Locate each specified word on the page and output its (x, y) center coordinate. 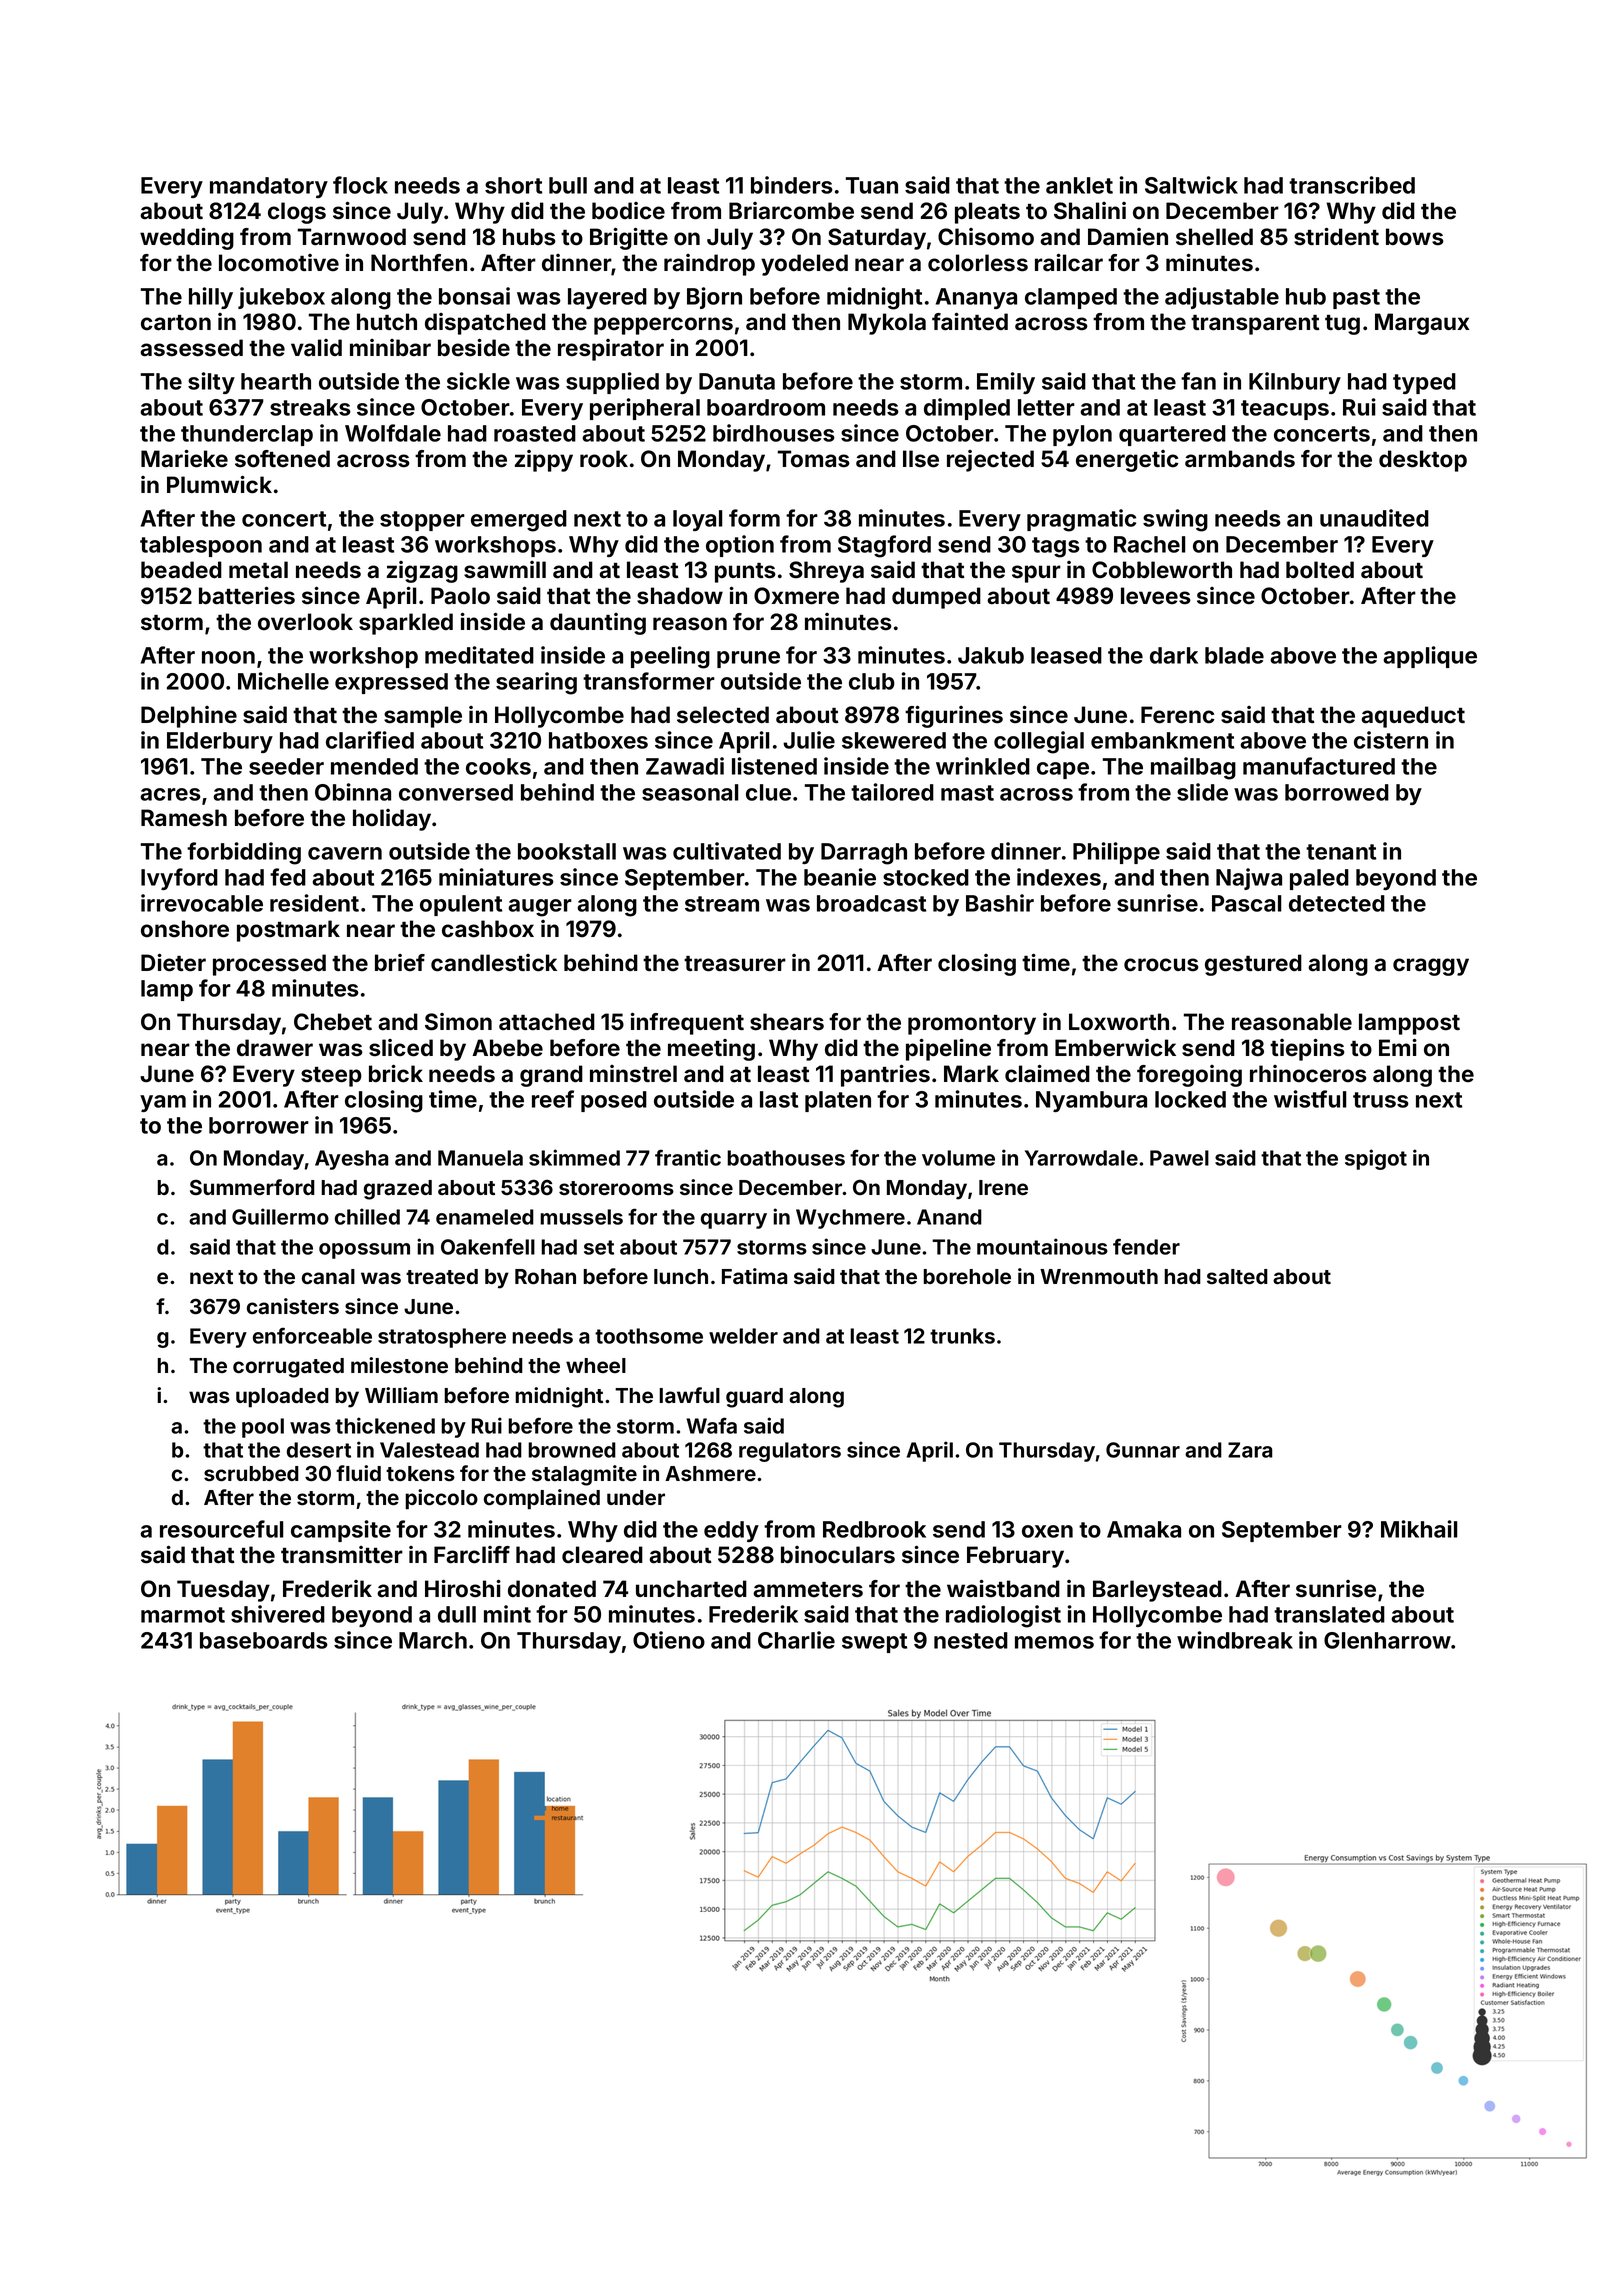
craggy (1431, 967)
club (872, 681)
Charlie (796, 1640)
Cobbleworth (1162, 570)
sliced (401, 1048)
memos (1054, 1642)
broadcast (871, 903)
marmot (183, 1615)
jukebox (281, 298)
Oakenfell (488, 1246)
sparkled (406, 624)
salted (1237, 1276)
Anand (949, 1217)
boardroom (766, 407)
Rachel (1149, 544)
